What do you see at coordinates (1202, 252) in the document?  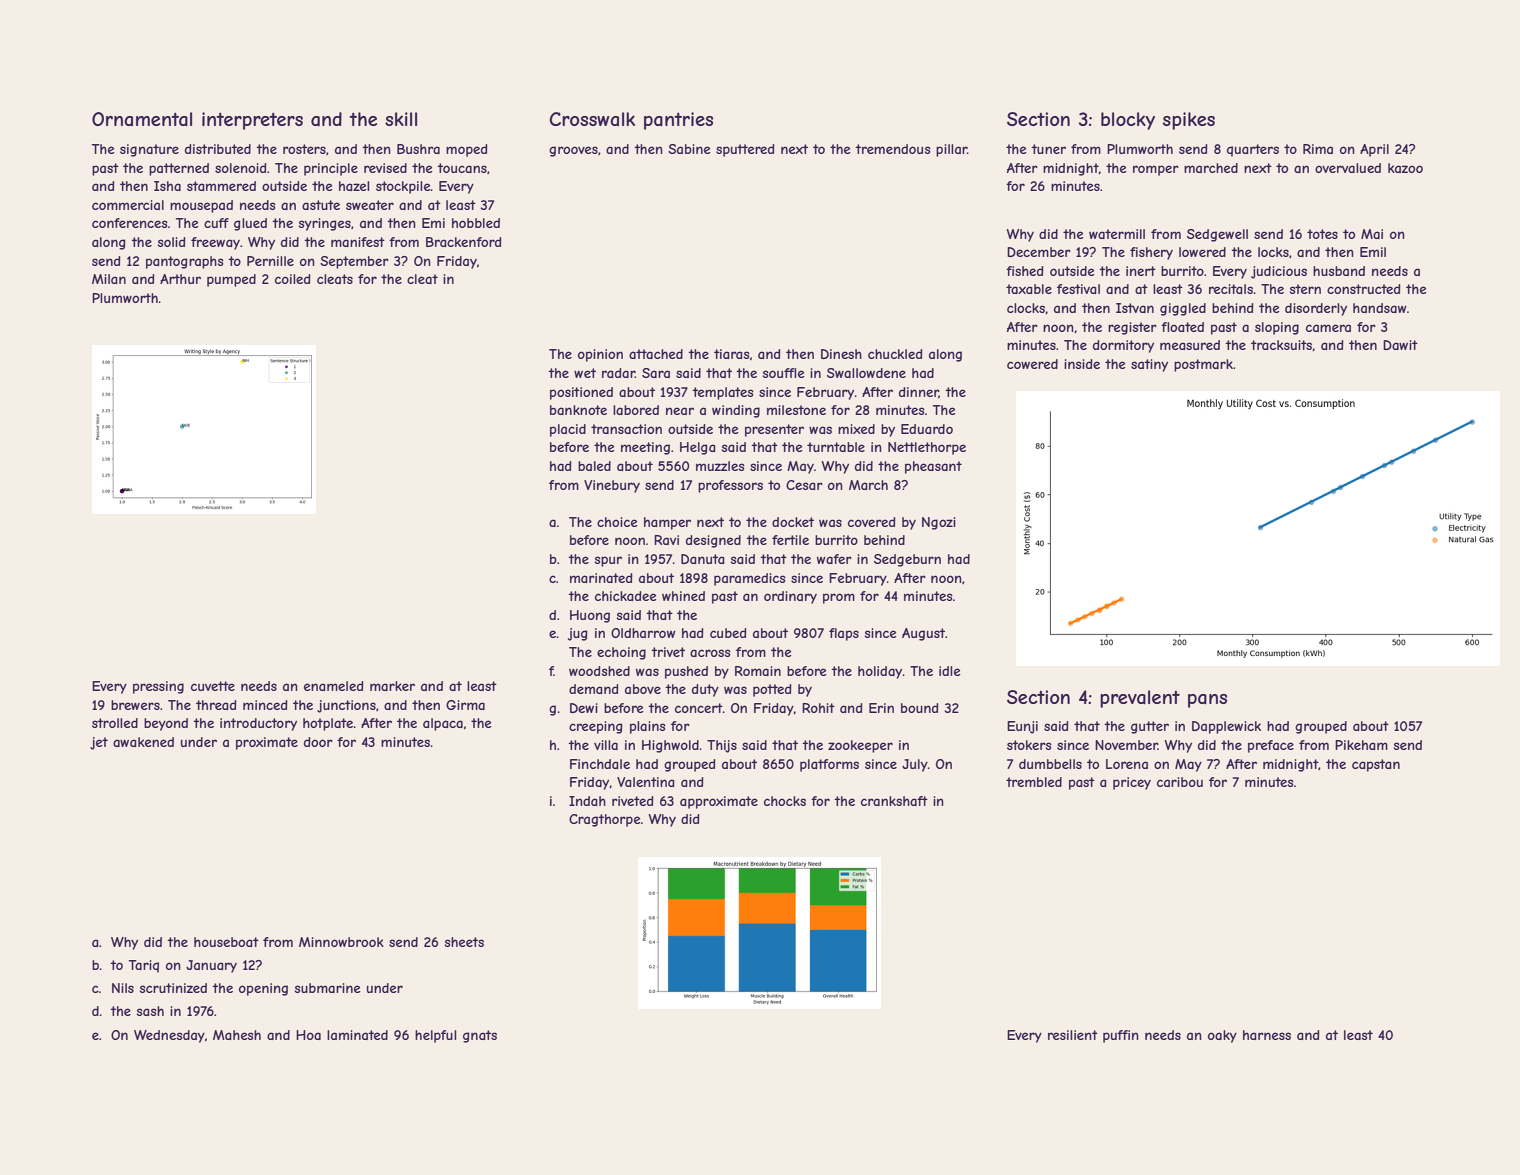 I see `lowered` at bounding box center [1202, 252].
